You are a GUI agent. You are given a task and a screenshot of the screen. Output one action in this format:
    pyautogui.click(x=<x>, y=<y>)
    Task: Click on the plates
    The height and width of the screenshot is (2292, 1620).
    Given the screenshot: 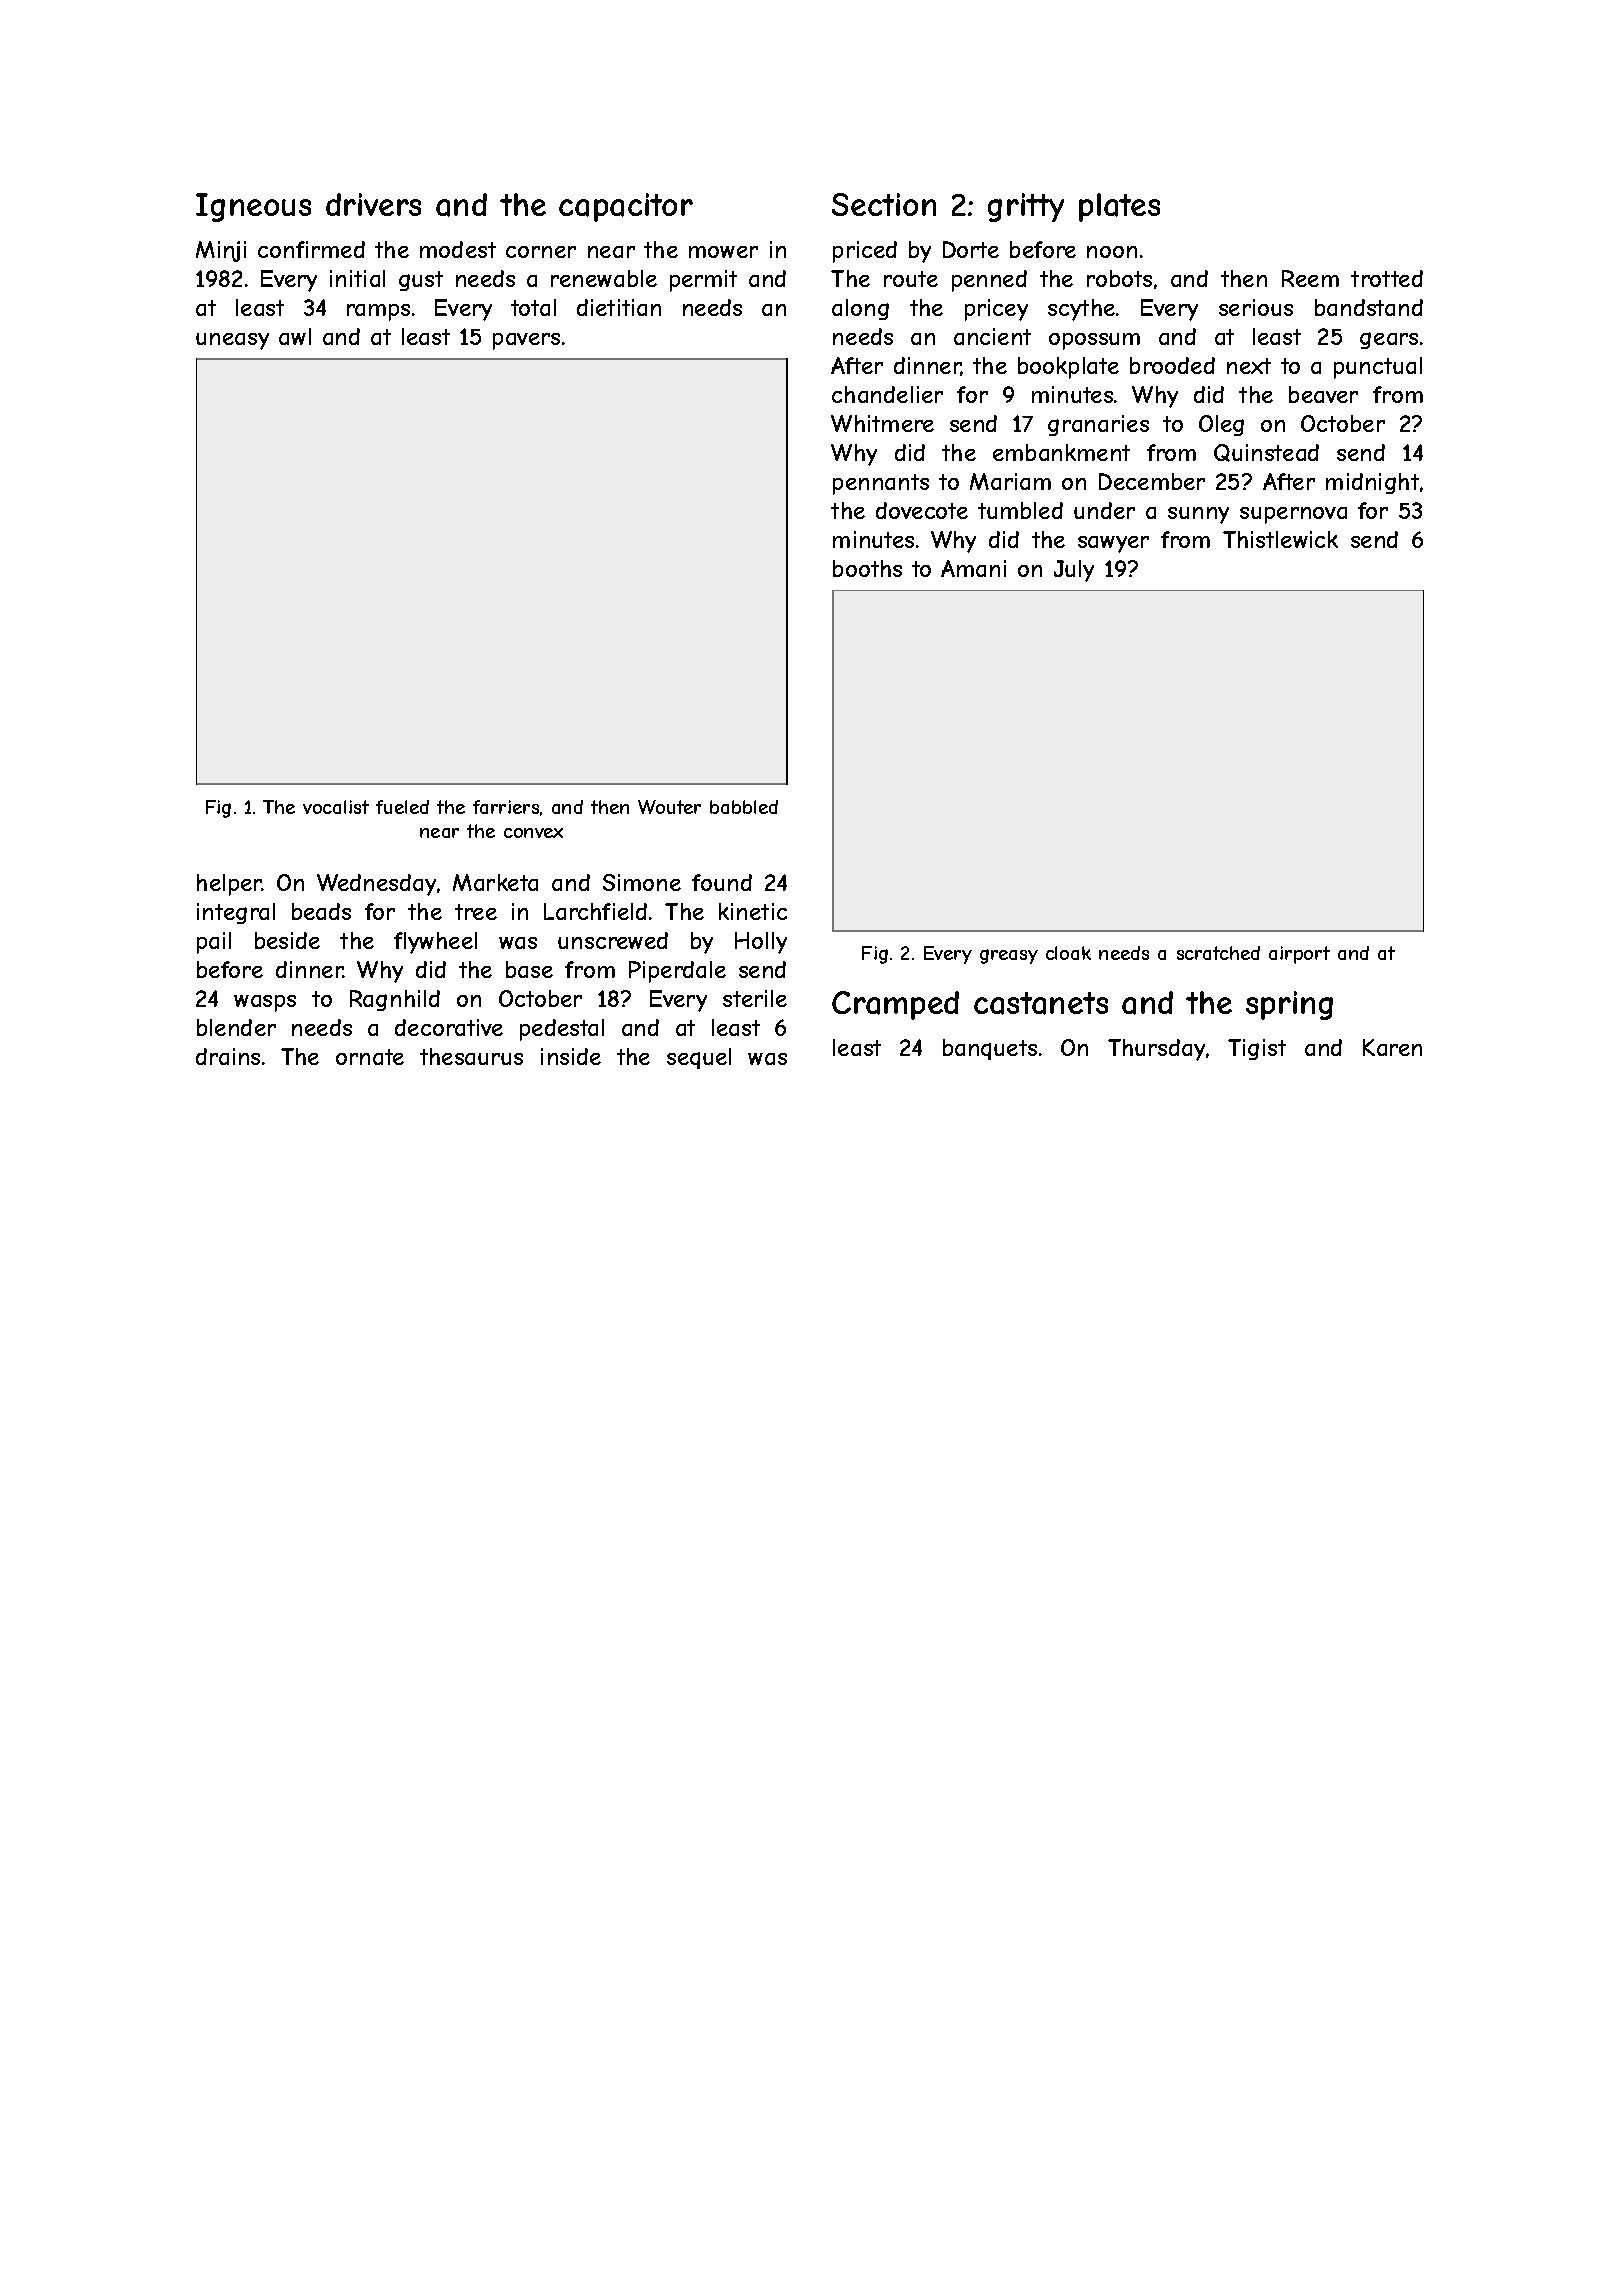 What is the action you would take?
    pyautogui.click(x=1119, y=207)
